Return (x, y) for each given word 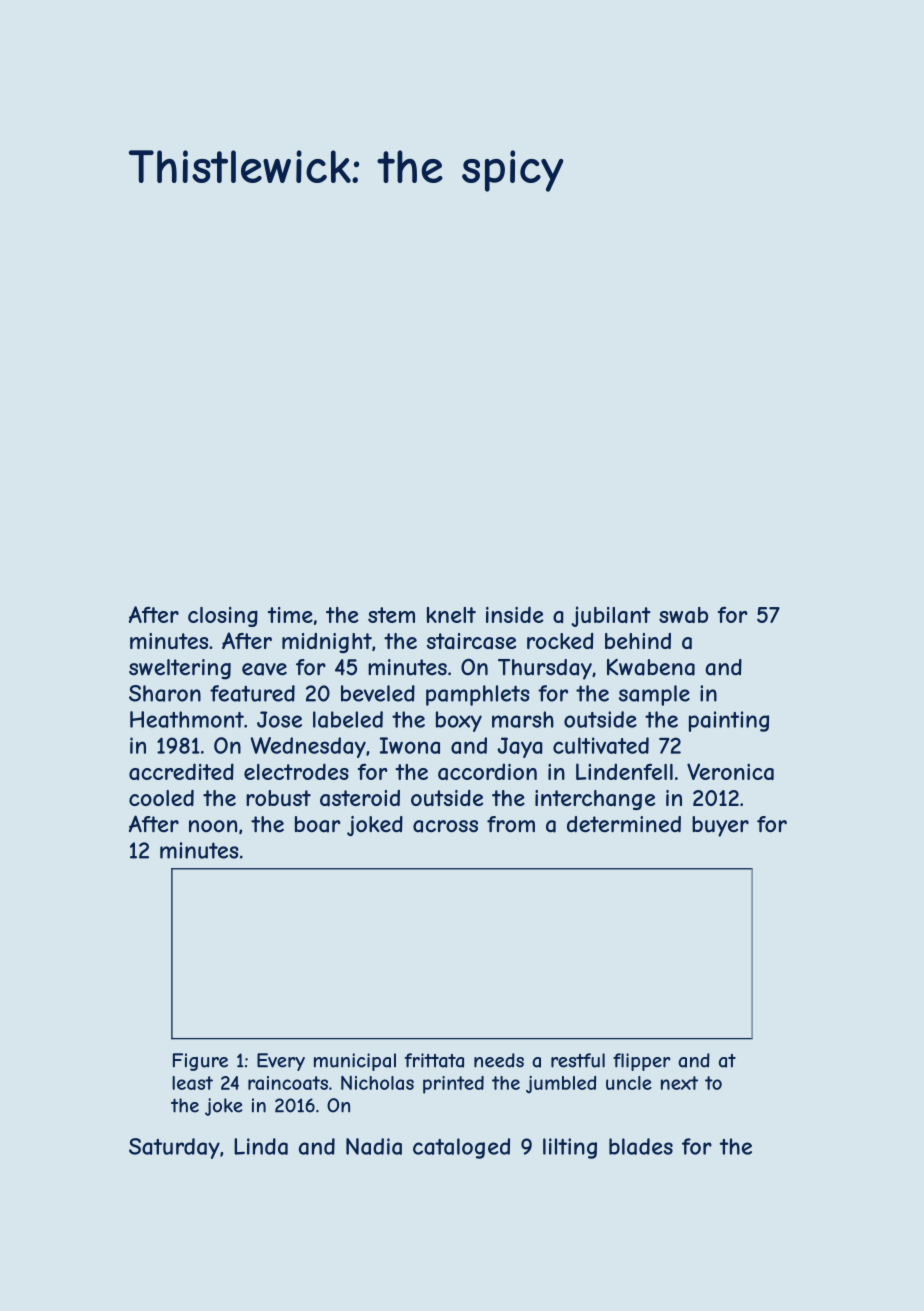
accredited (181, 771)
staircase (471, 641)
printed (453, 1085)
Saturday (174, 1148)
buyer (720, 826)
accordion (487, 771)
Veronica (730, 771)
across (445, 826)
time (290, 615)
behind (638, 641)
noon (213, 826)
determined (624, 824)
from (511, 824)
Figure (200, 1062)
